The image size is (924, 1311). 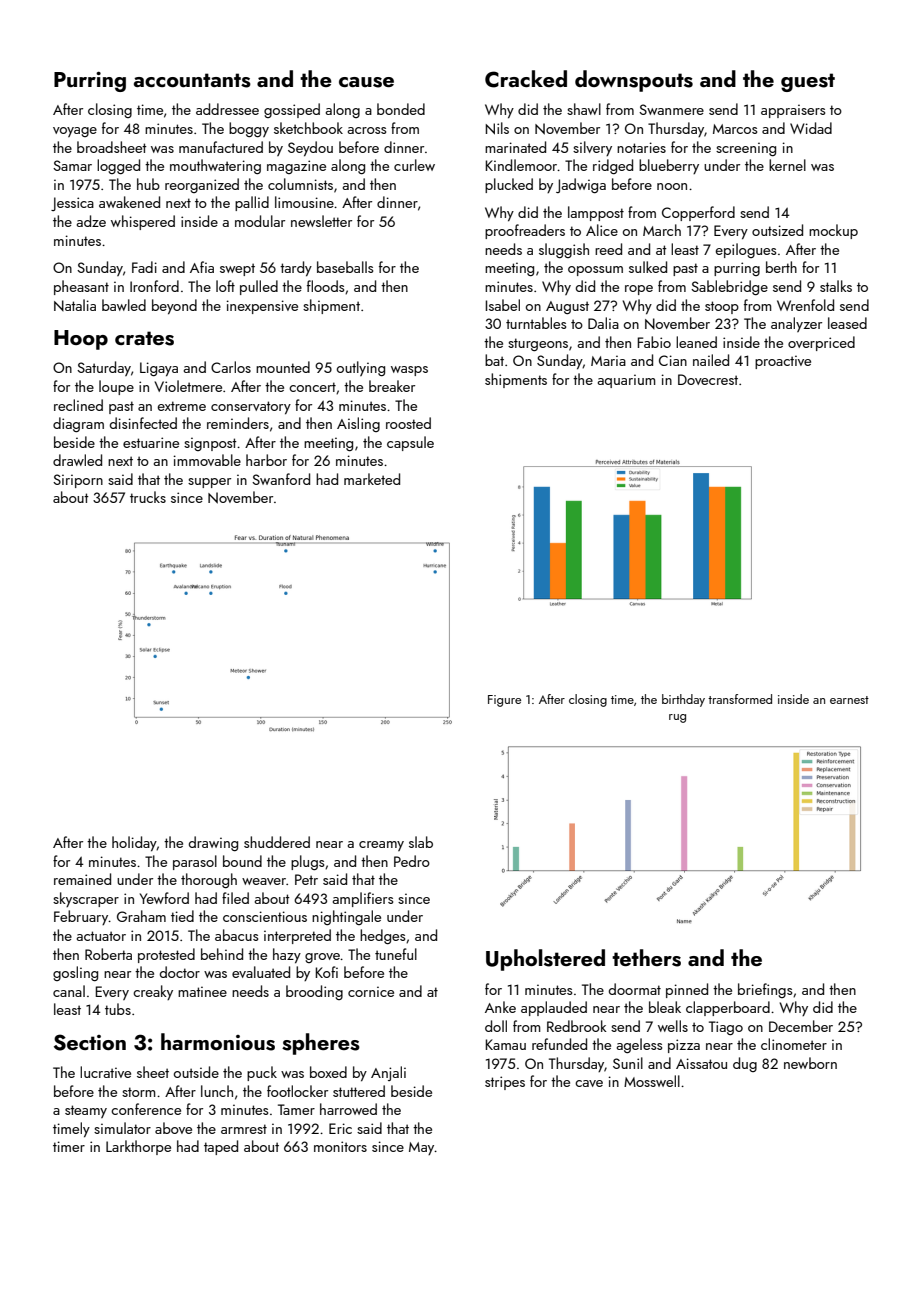 What do you see at coordinates (134, 843) in the image?
I see `holiday` at bounding box center [134, 843].
